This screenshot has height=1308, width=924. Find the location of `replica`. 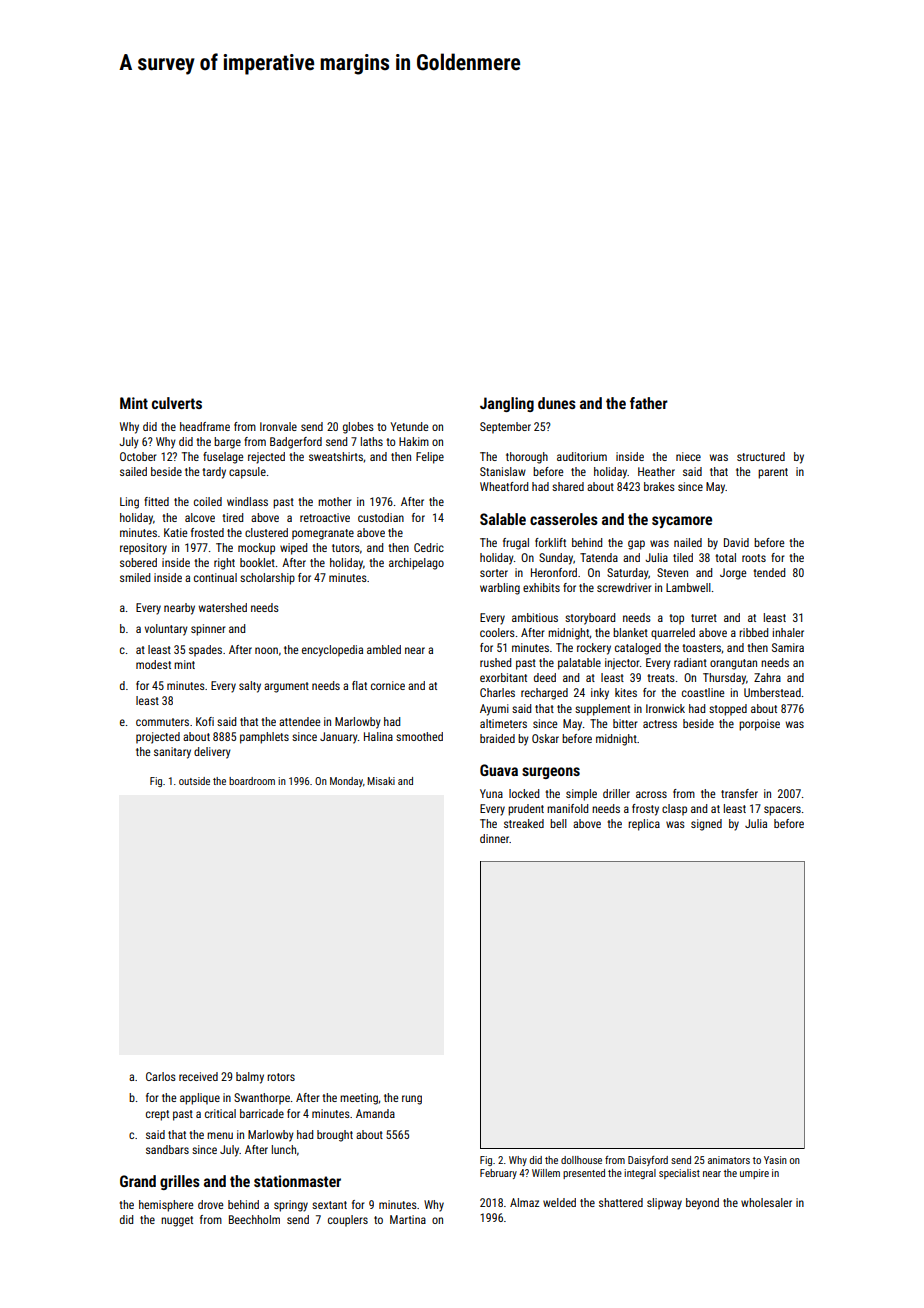

replica is located at coordinates (644, 825).
